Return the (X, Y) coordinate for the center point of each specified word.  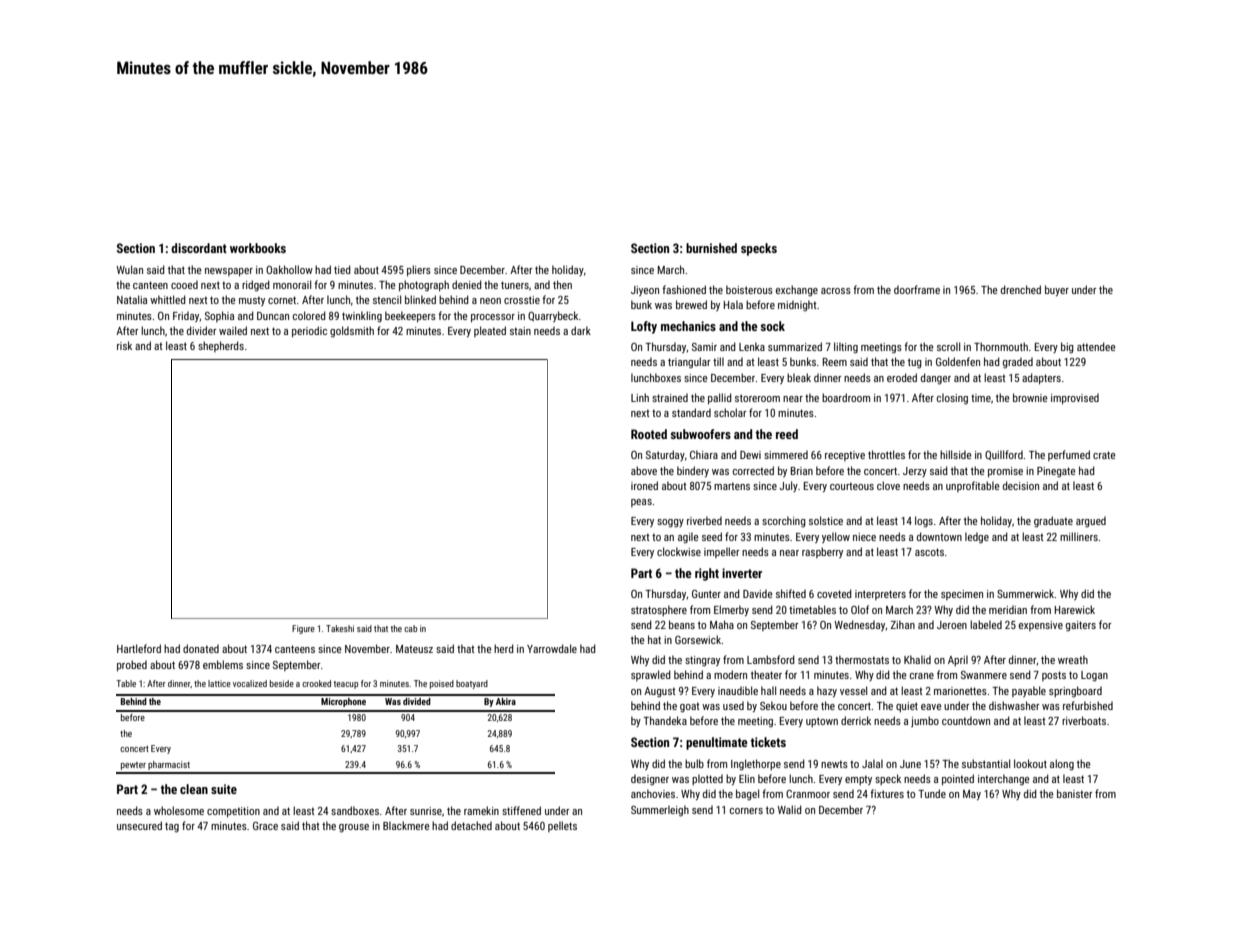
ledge (977, 538)
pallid (720, 398)
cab (410, 628)
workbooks (258, 248)
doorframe (917, 289)
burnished (711, 248)
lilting (846, 348)
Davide (758, 593)
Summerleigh (660, 811)
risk (124, 345)
